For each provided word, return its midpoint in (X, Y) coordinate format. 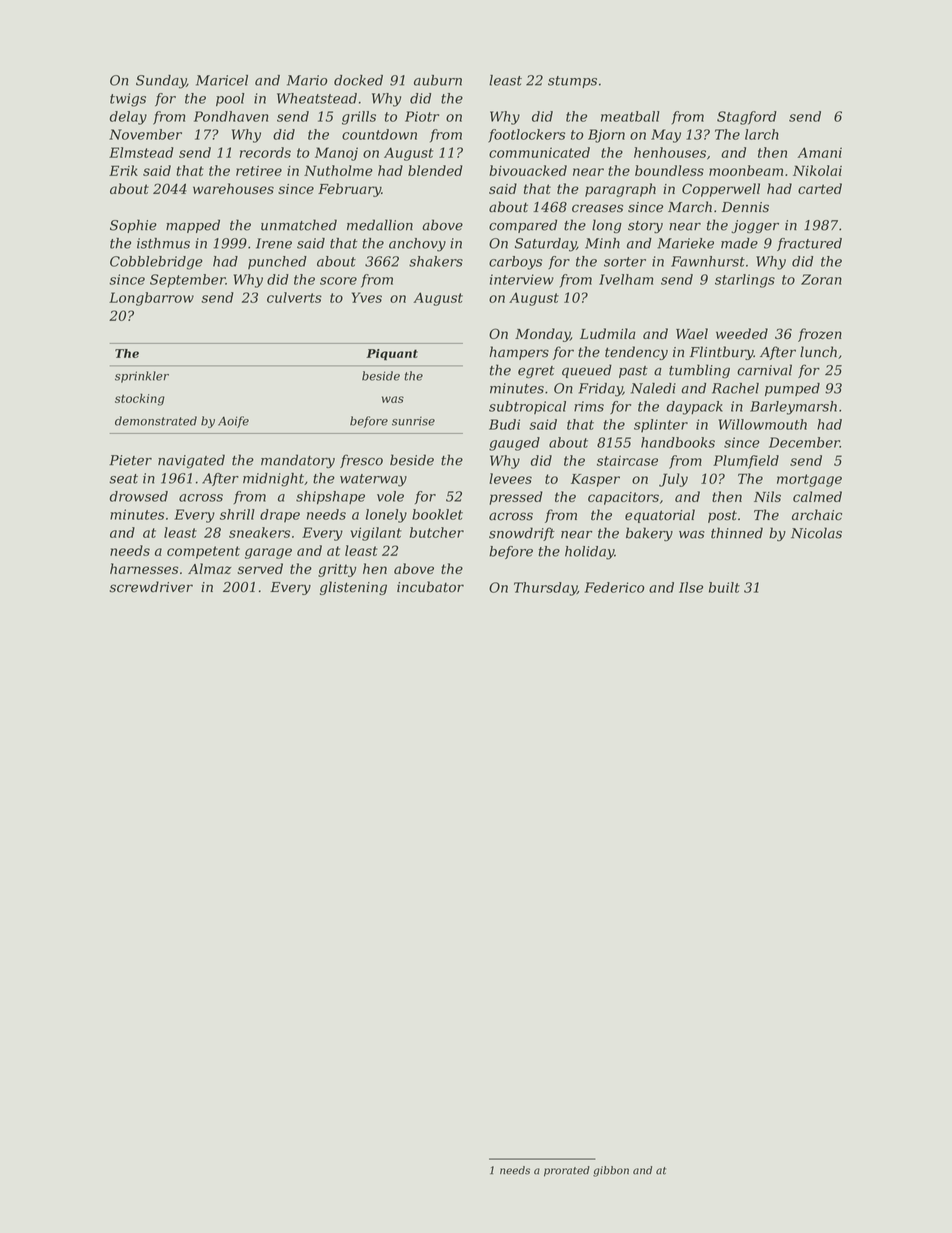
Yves (367, 297)
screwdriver (151, 587)
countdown (379, 134)
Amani (819, 152)
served (260, 568)
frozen (820, 335)
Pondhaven (231, 116)
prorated (567, 1171)
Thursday (545, 589)
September (188, 281)
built (724, 587)
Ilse (691, 587)
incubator (430, 587)
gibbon (611, 1171)
